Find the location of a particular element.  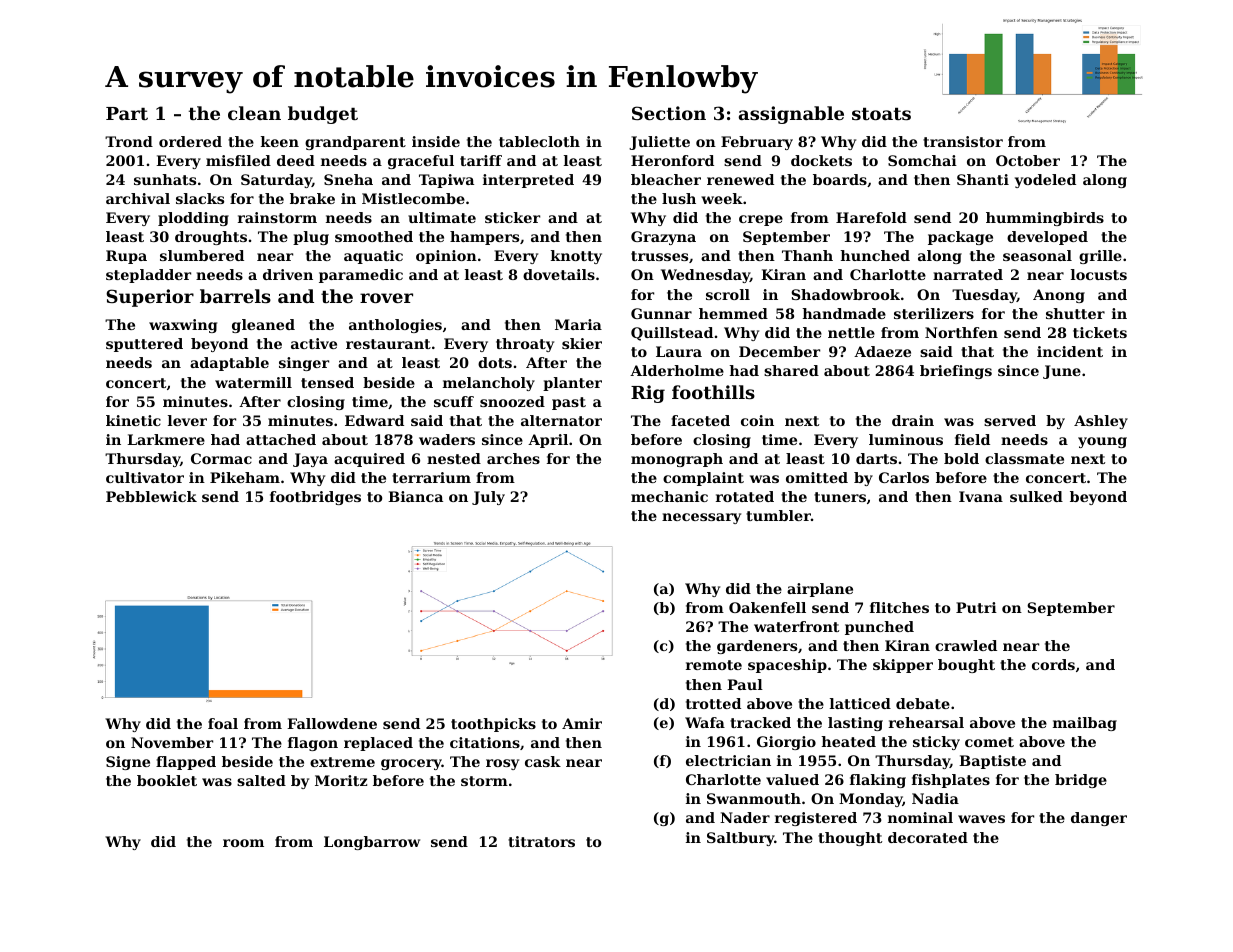

budget is located at coordinates (323, 115).
